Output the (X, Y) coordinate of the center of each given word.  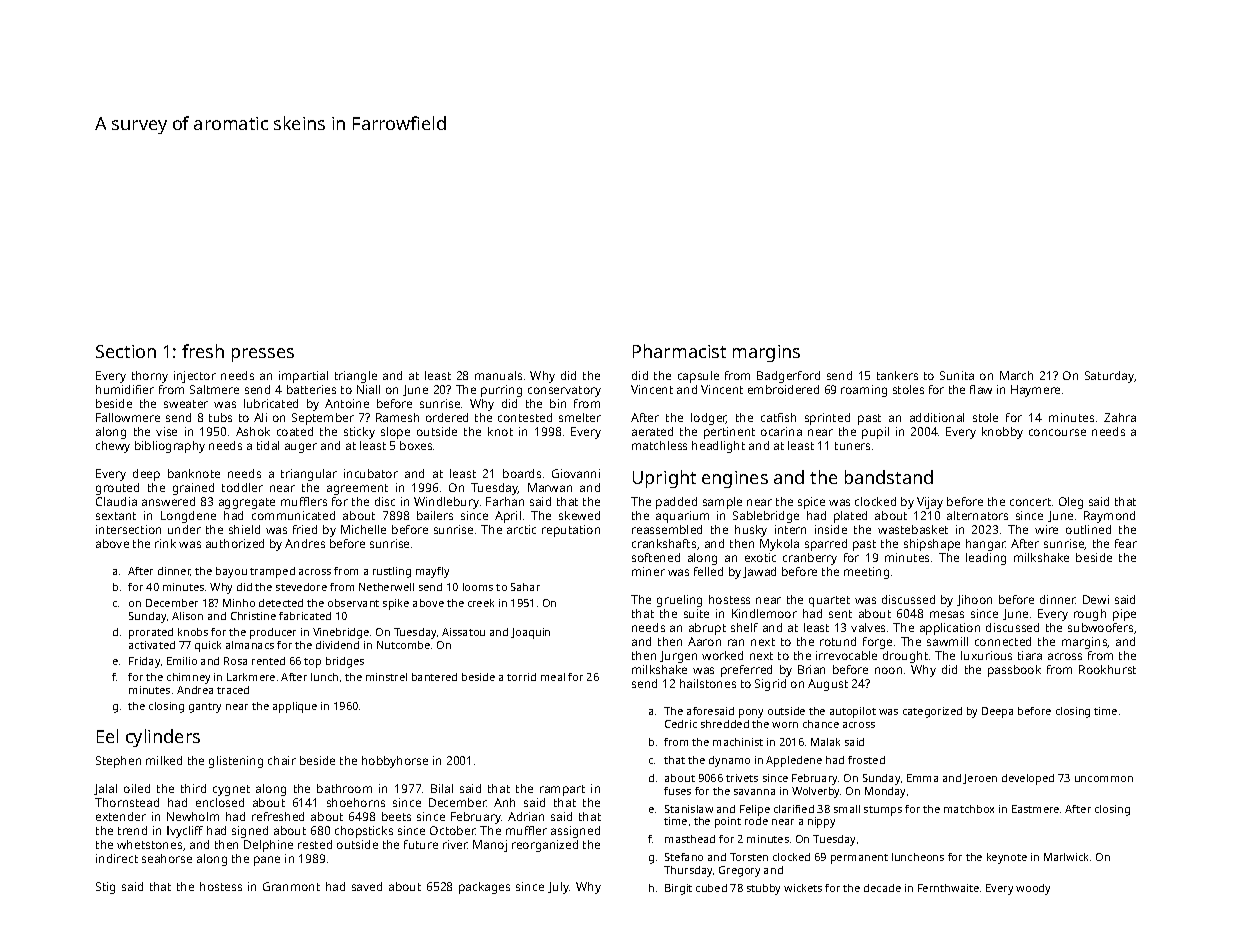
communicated (293, 515)
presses (263, 355)
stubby (763, 889)
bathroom (344, 788)
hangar (986, 545)
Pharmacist (679, 351)
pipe (1124, 615)
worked (722, 655)
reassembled (667, 529)
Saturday (1110, 377)
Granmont (291, 886)
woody (1033, 889)
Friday (144, 662)
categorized (932, 712)
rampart (562, 790)
